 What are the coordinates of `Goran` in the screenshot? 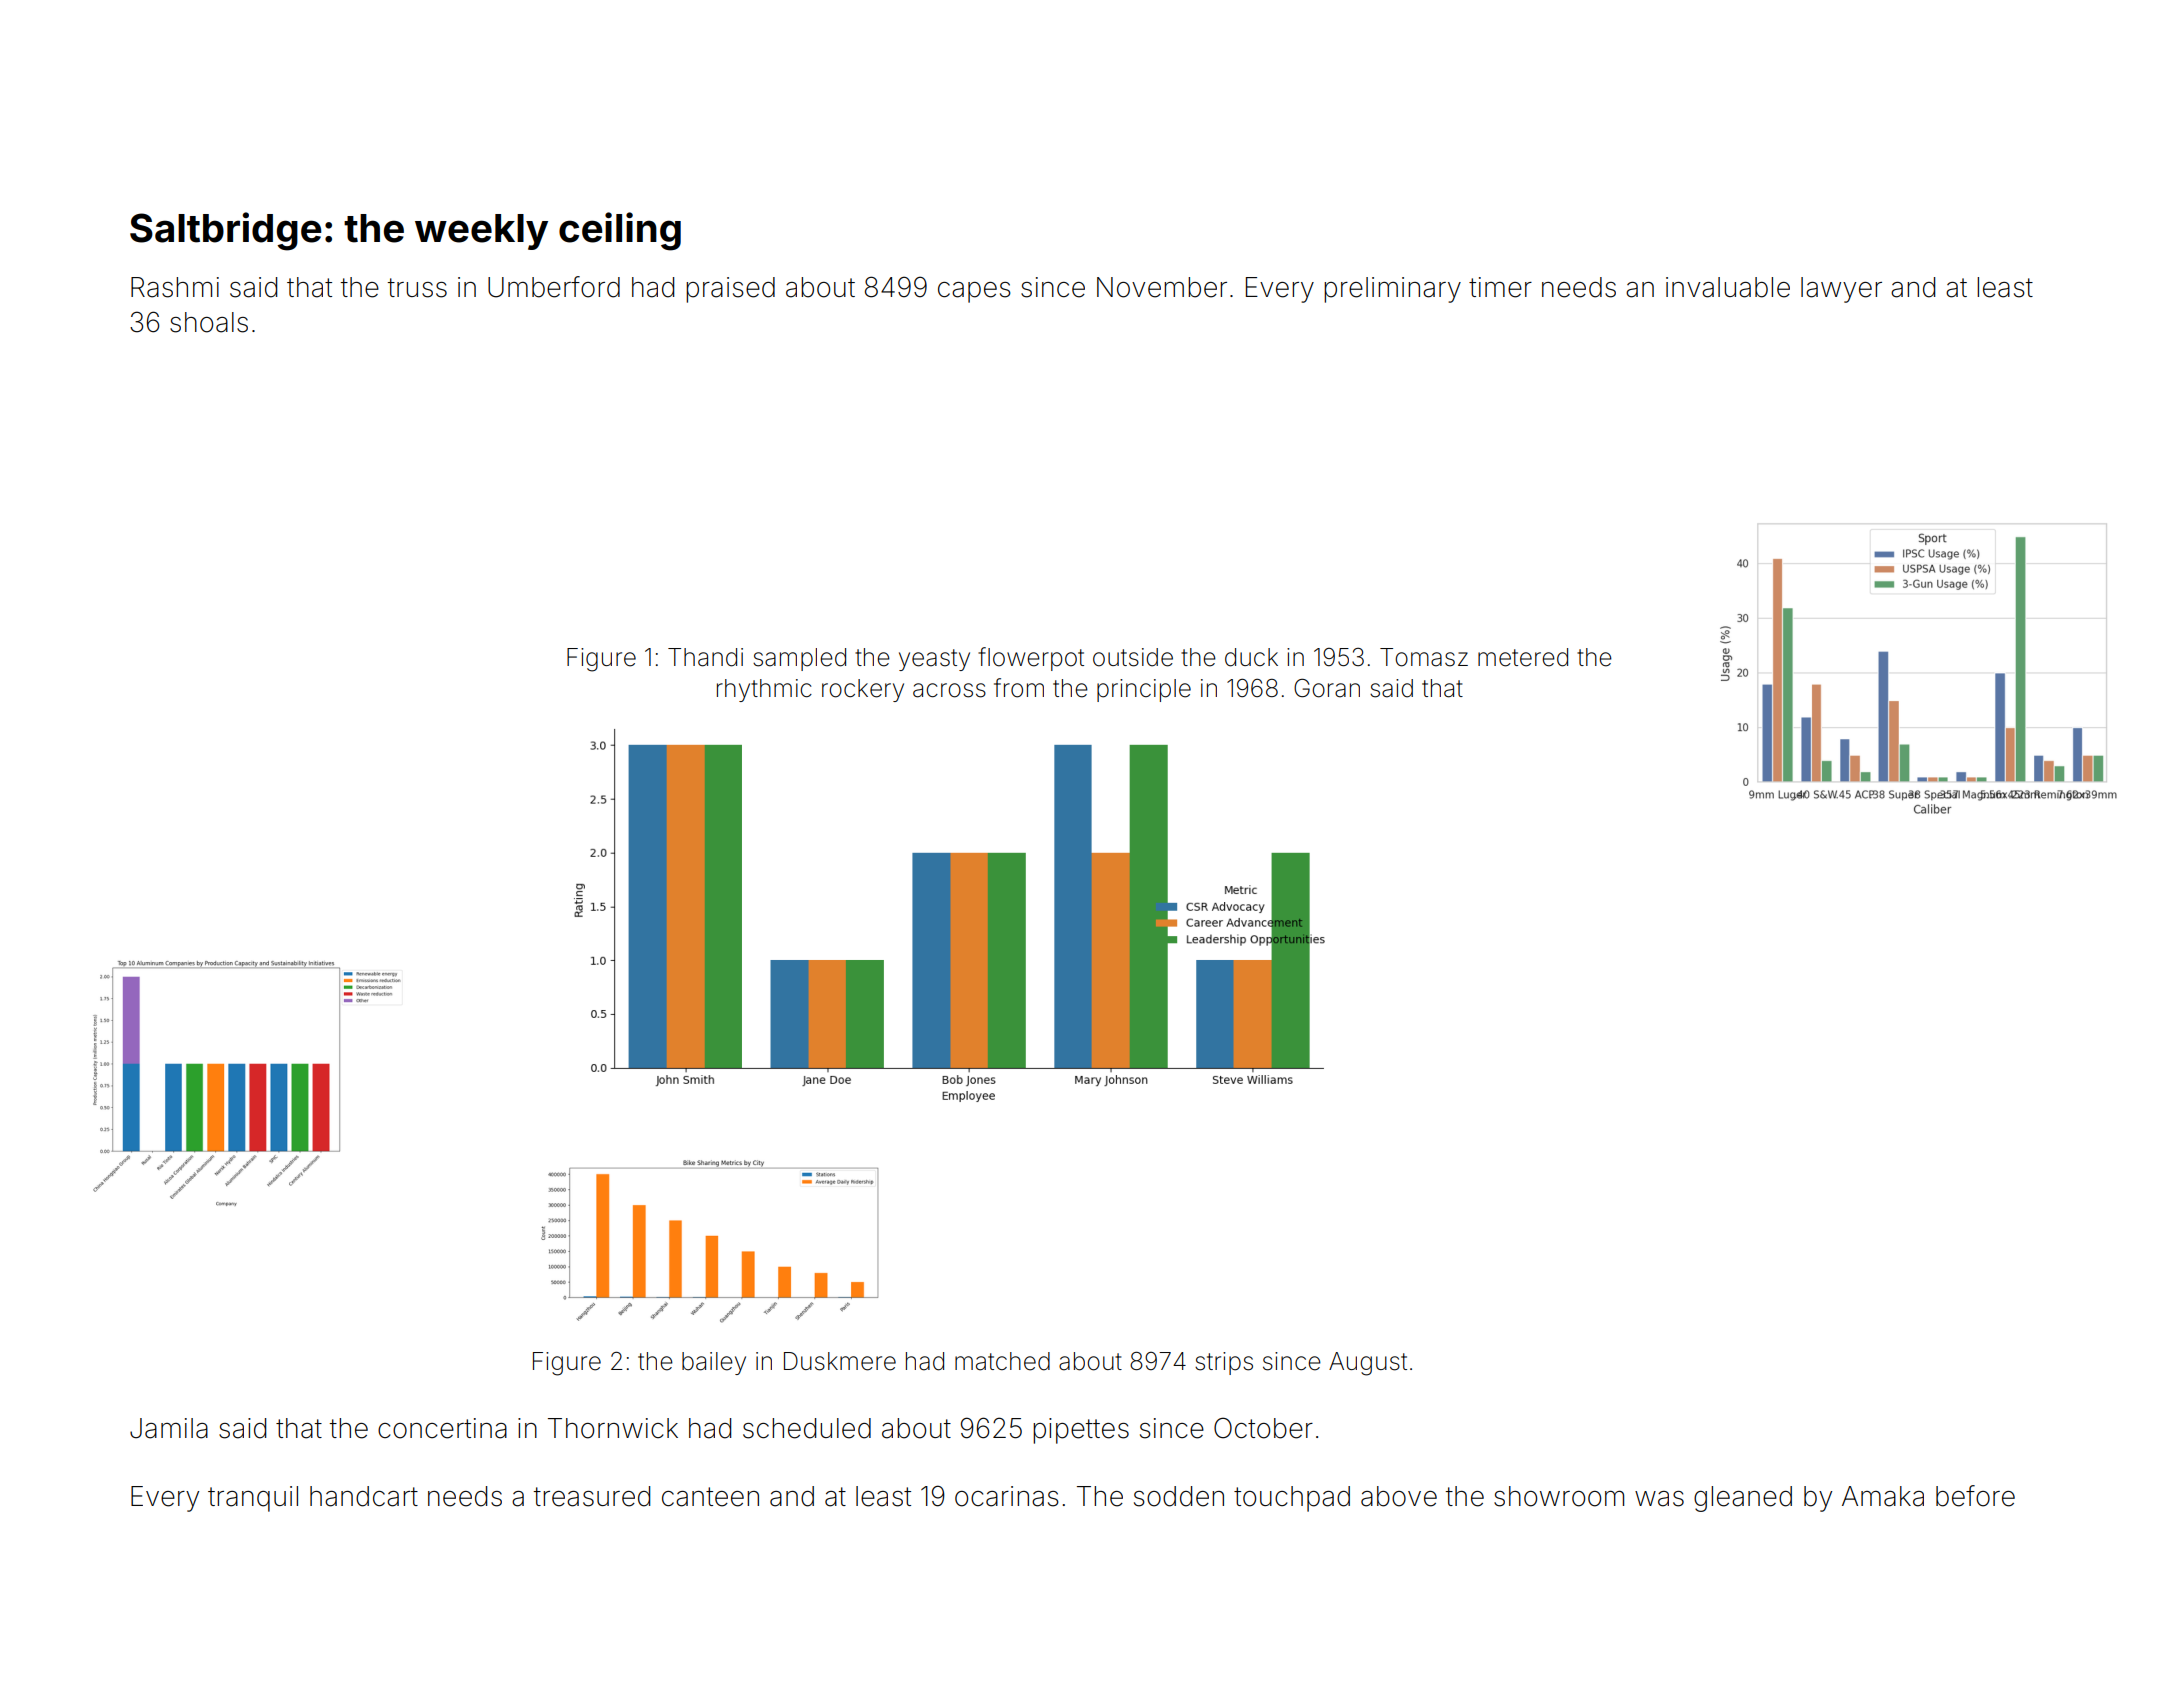 It's located at (1327, 688).
